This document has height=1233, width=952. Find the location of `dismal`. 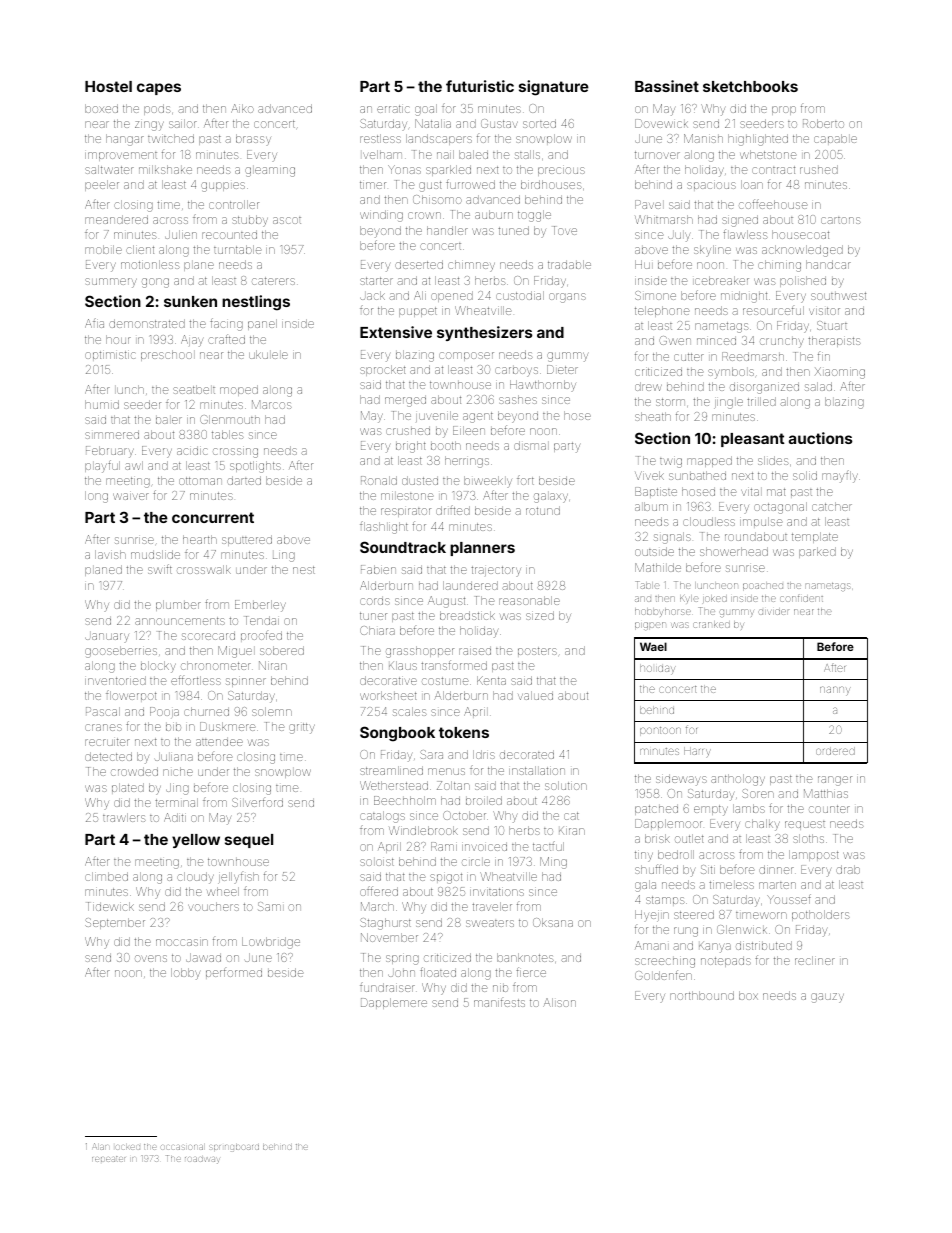

dismal is located at coordinates (530, 445).
